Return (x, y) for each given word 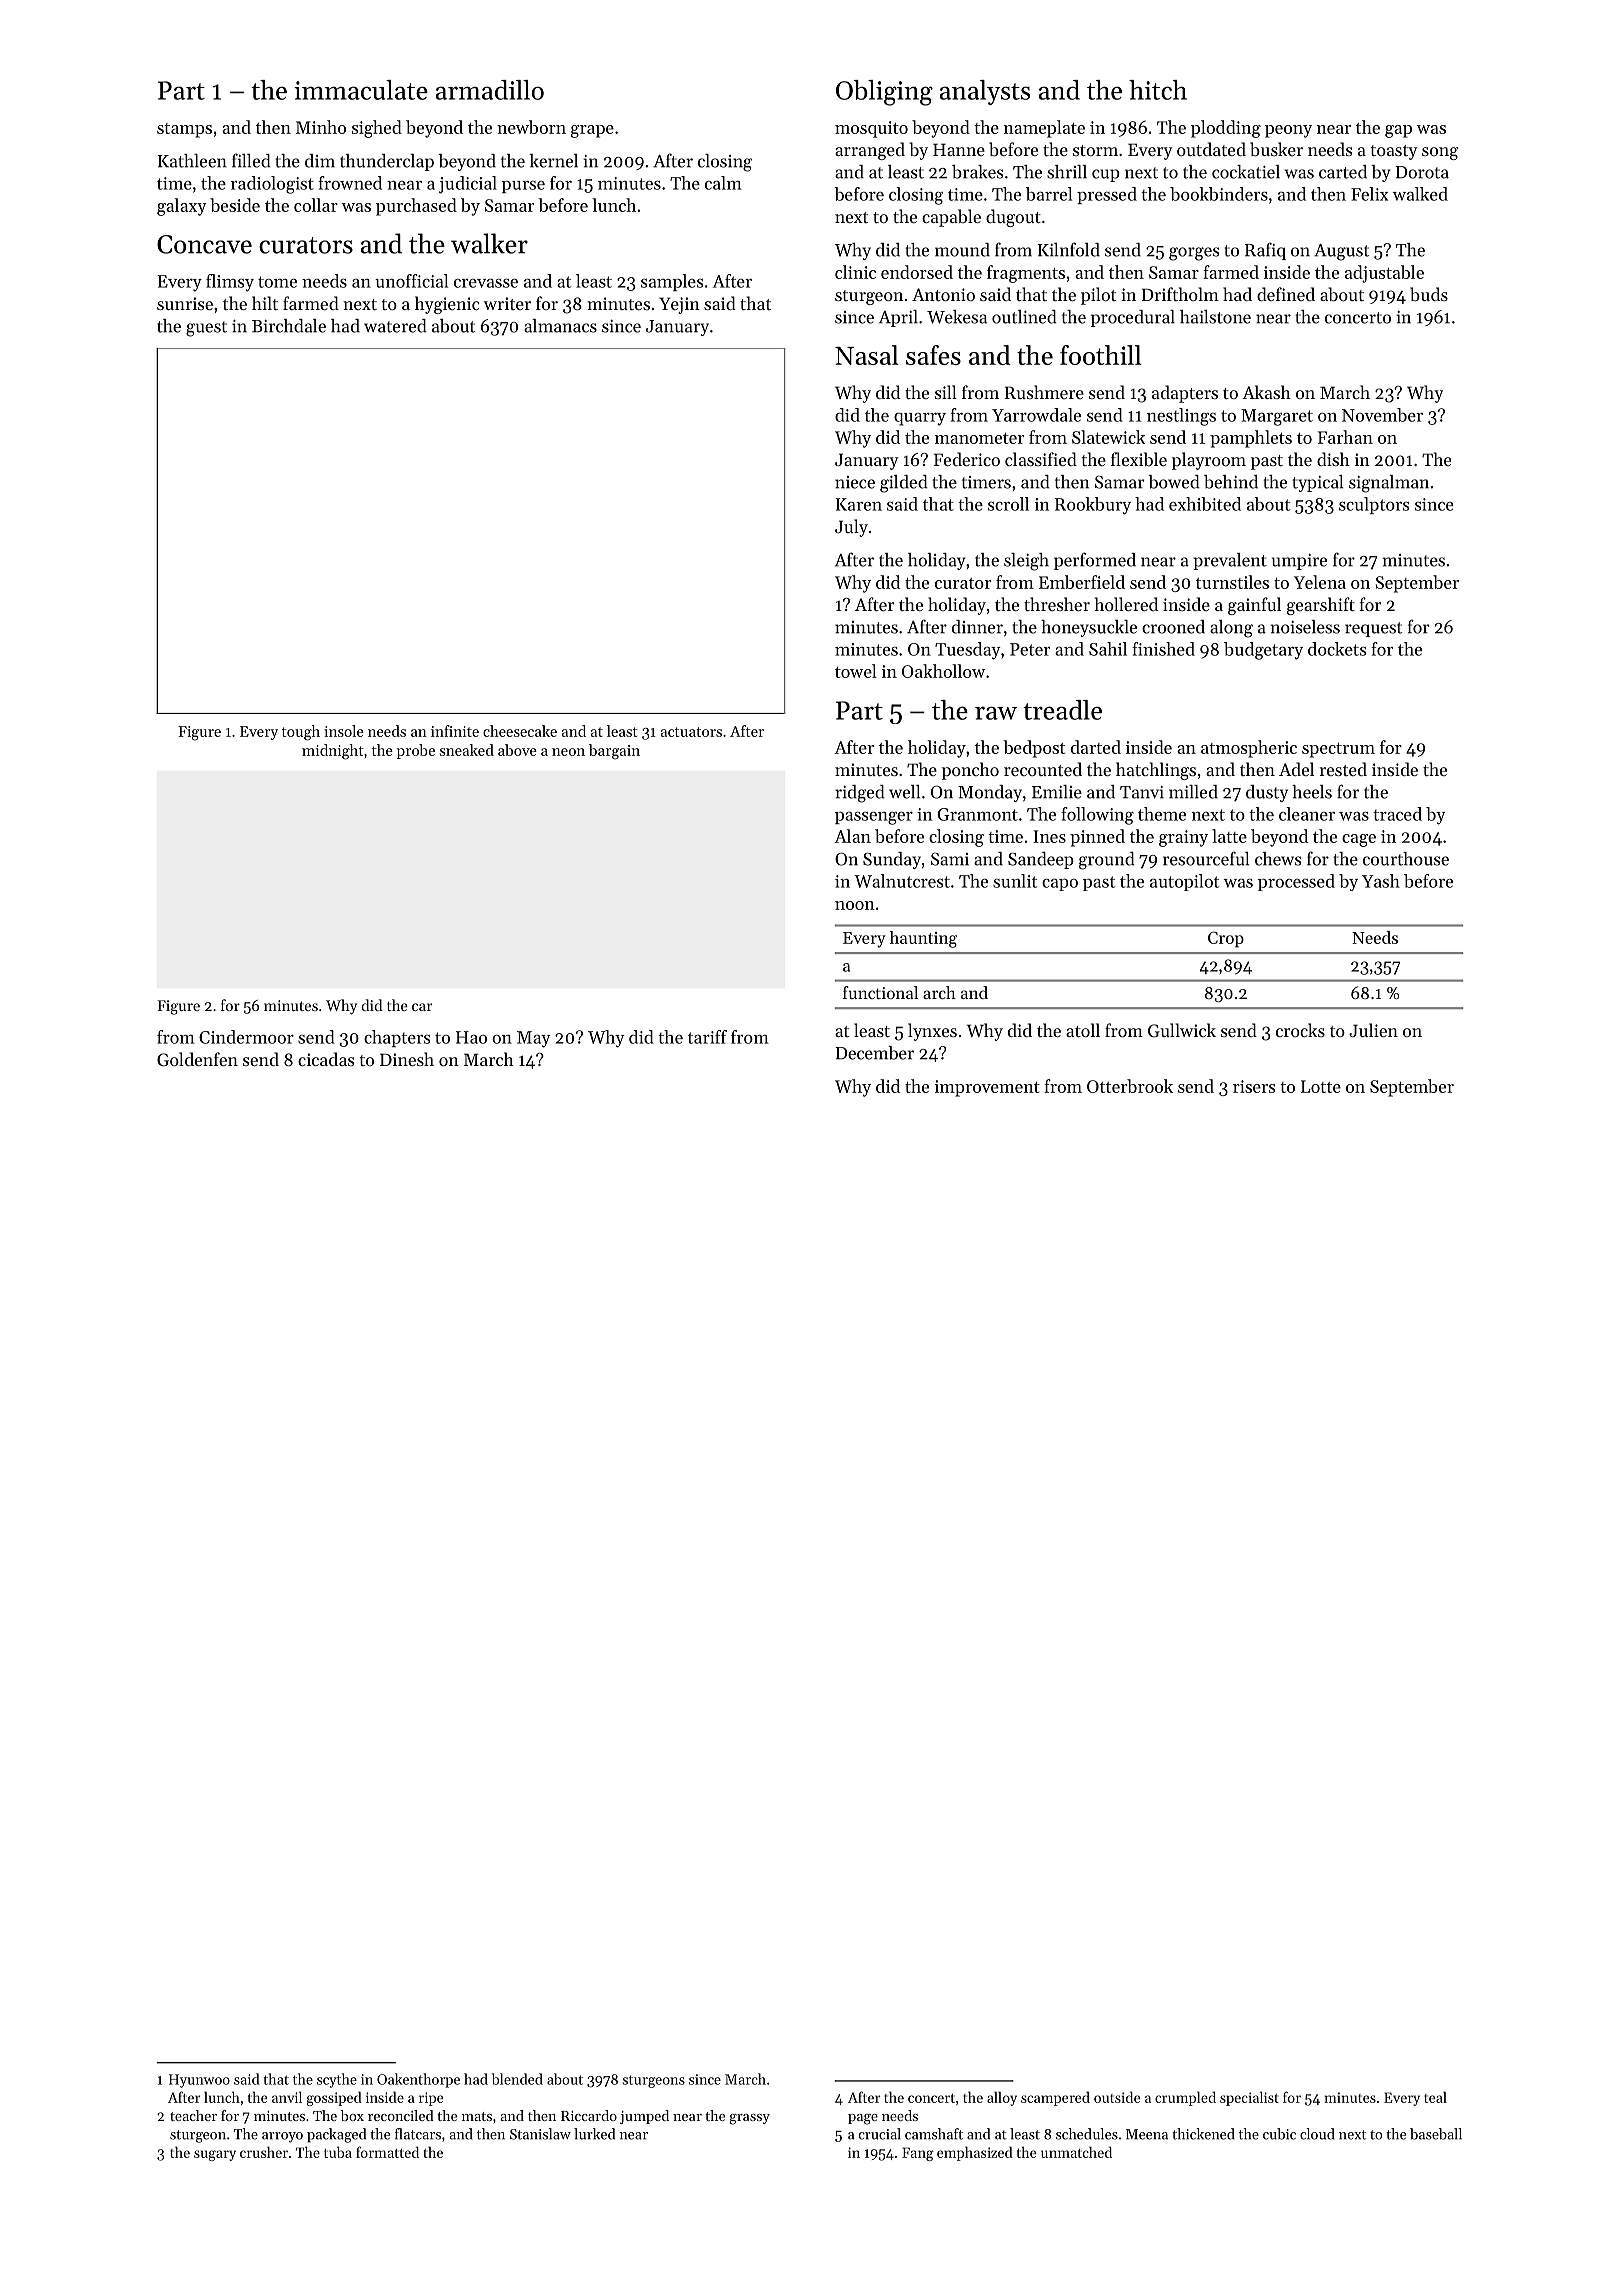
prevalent (1230, 561)
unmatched (1076, 2152)
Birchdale (289, 326)
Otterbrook (1130, 1086)
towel (856, 671)
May (534, 1039)
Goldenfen (197, 1059)
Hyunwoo (199, 2081)
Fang (918, 2154)
